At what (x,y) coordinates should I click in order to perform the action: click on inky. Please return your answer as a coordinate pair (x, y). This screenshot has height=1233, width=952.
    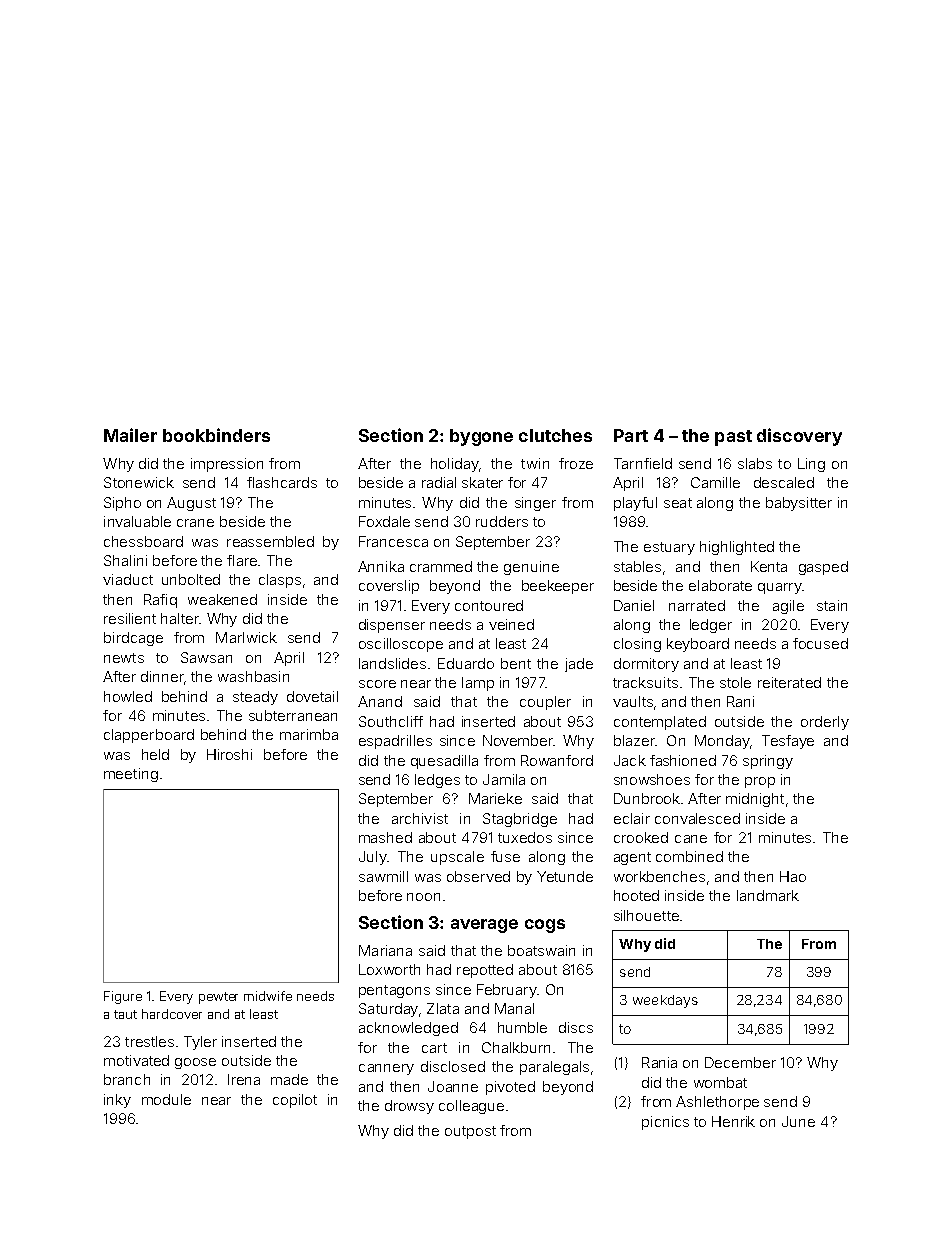
    Looking at the image, I should click on (117, 1101).
